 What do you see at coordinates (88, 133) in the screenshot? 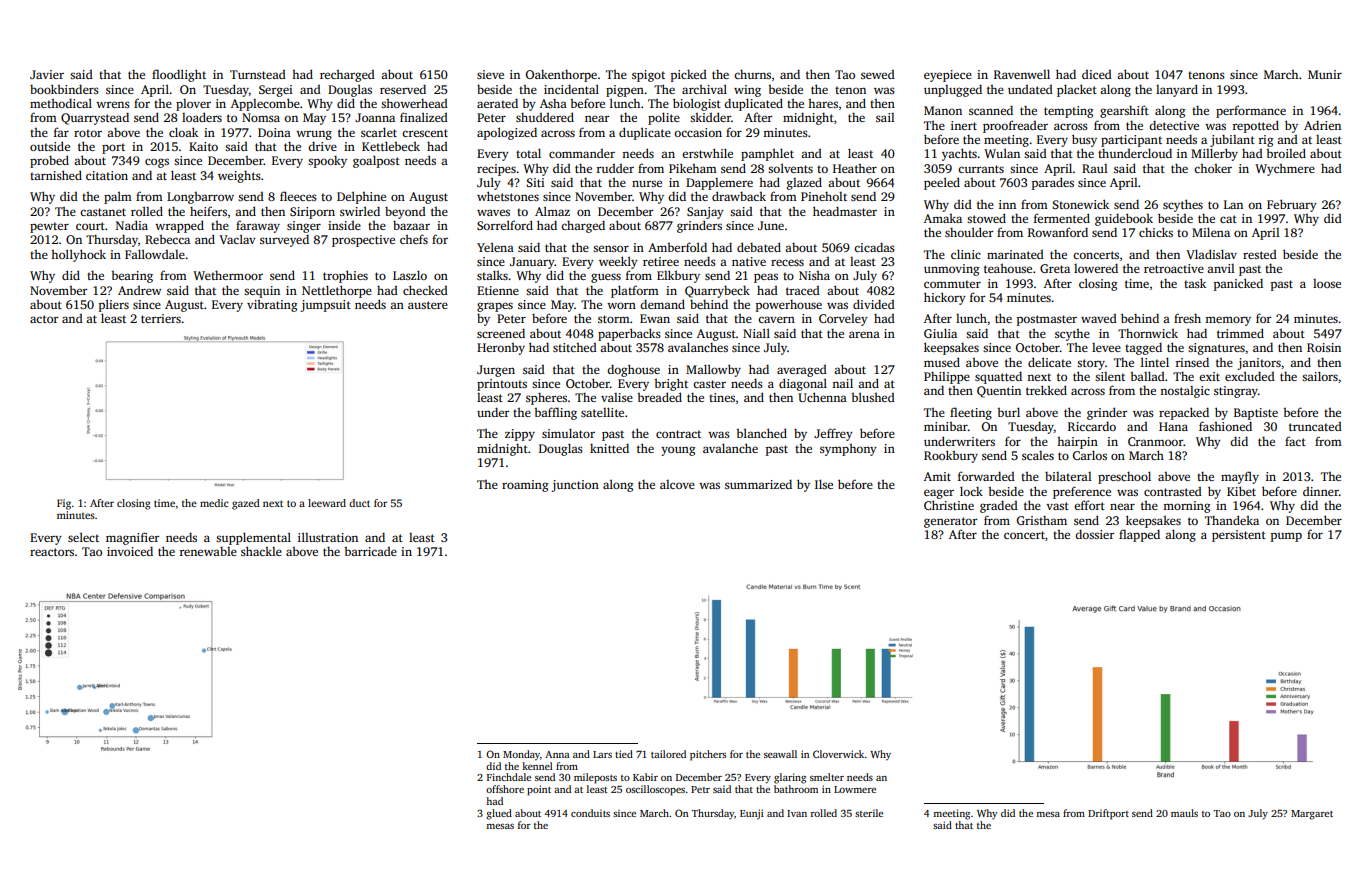
I see `rotor` at bounding box center [88, 133].
